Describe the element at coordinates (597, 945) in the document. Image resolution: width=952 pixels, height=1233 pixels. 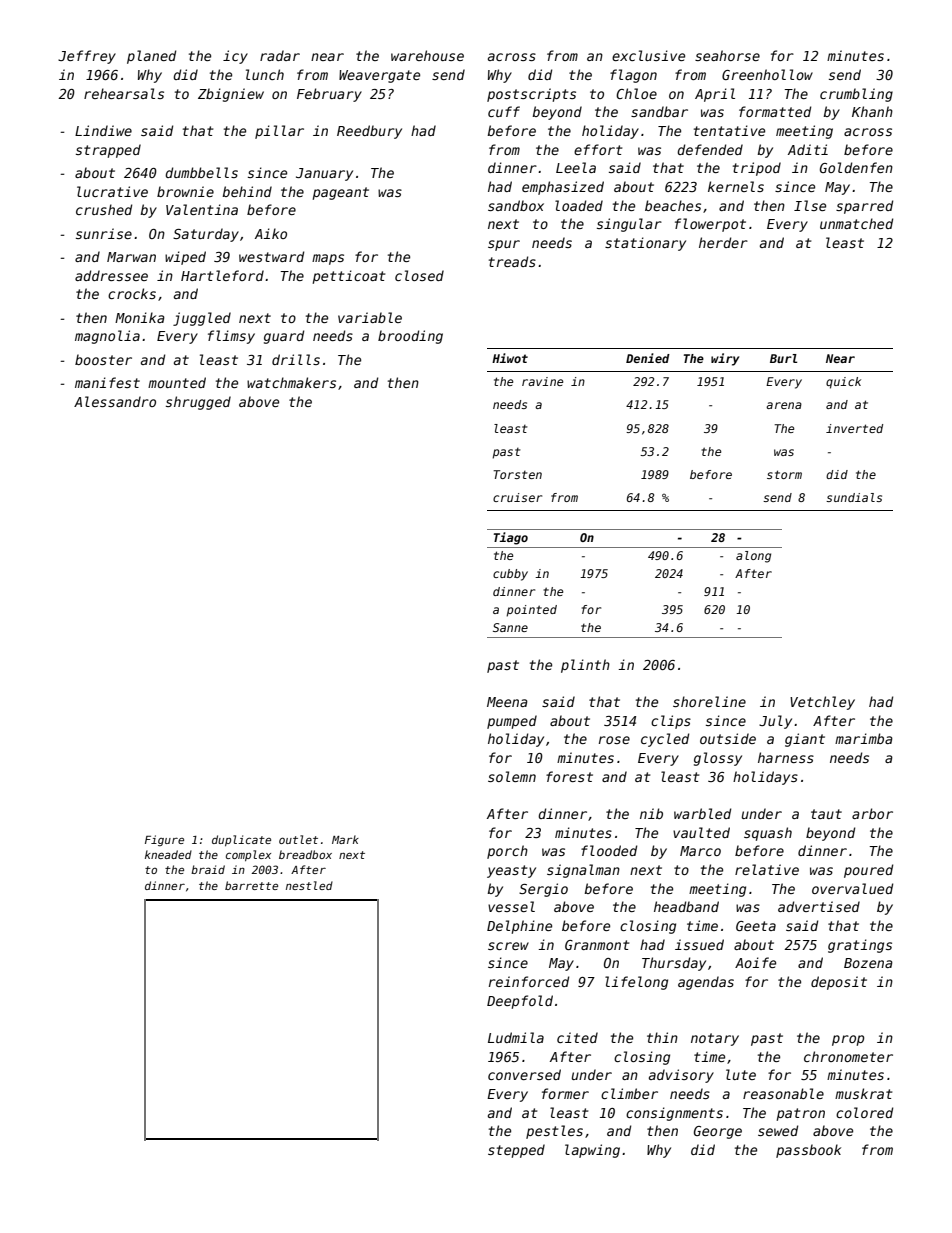
I see `Granmont` at that location.
